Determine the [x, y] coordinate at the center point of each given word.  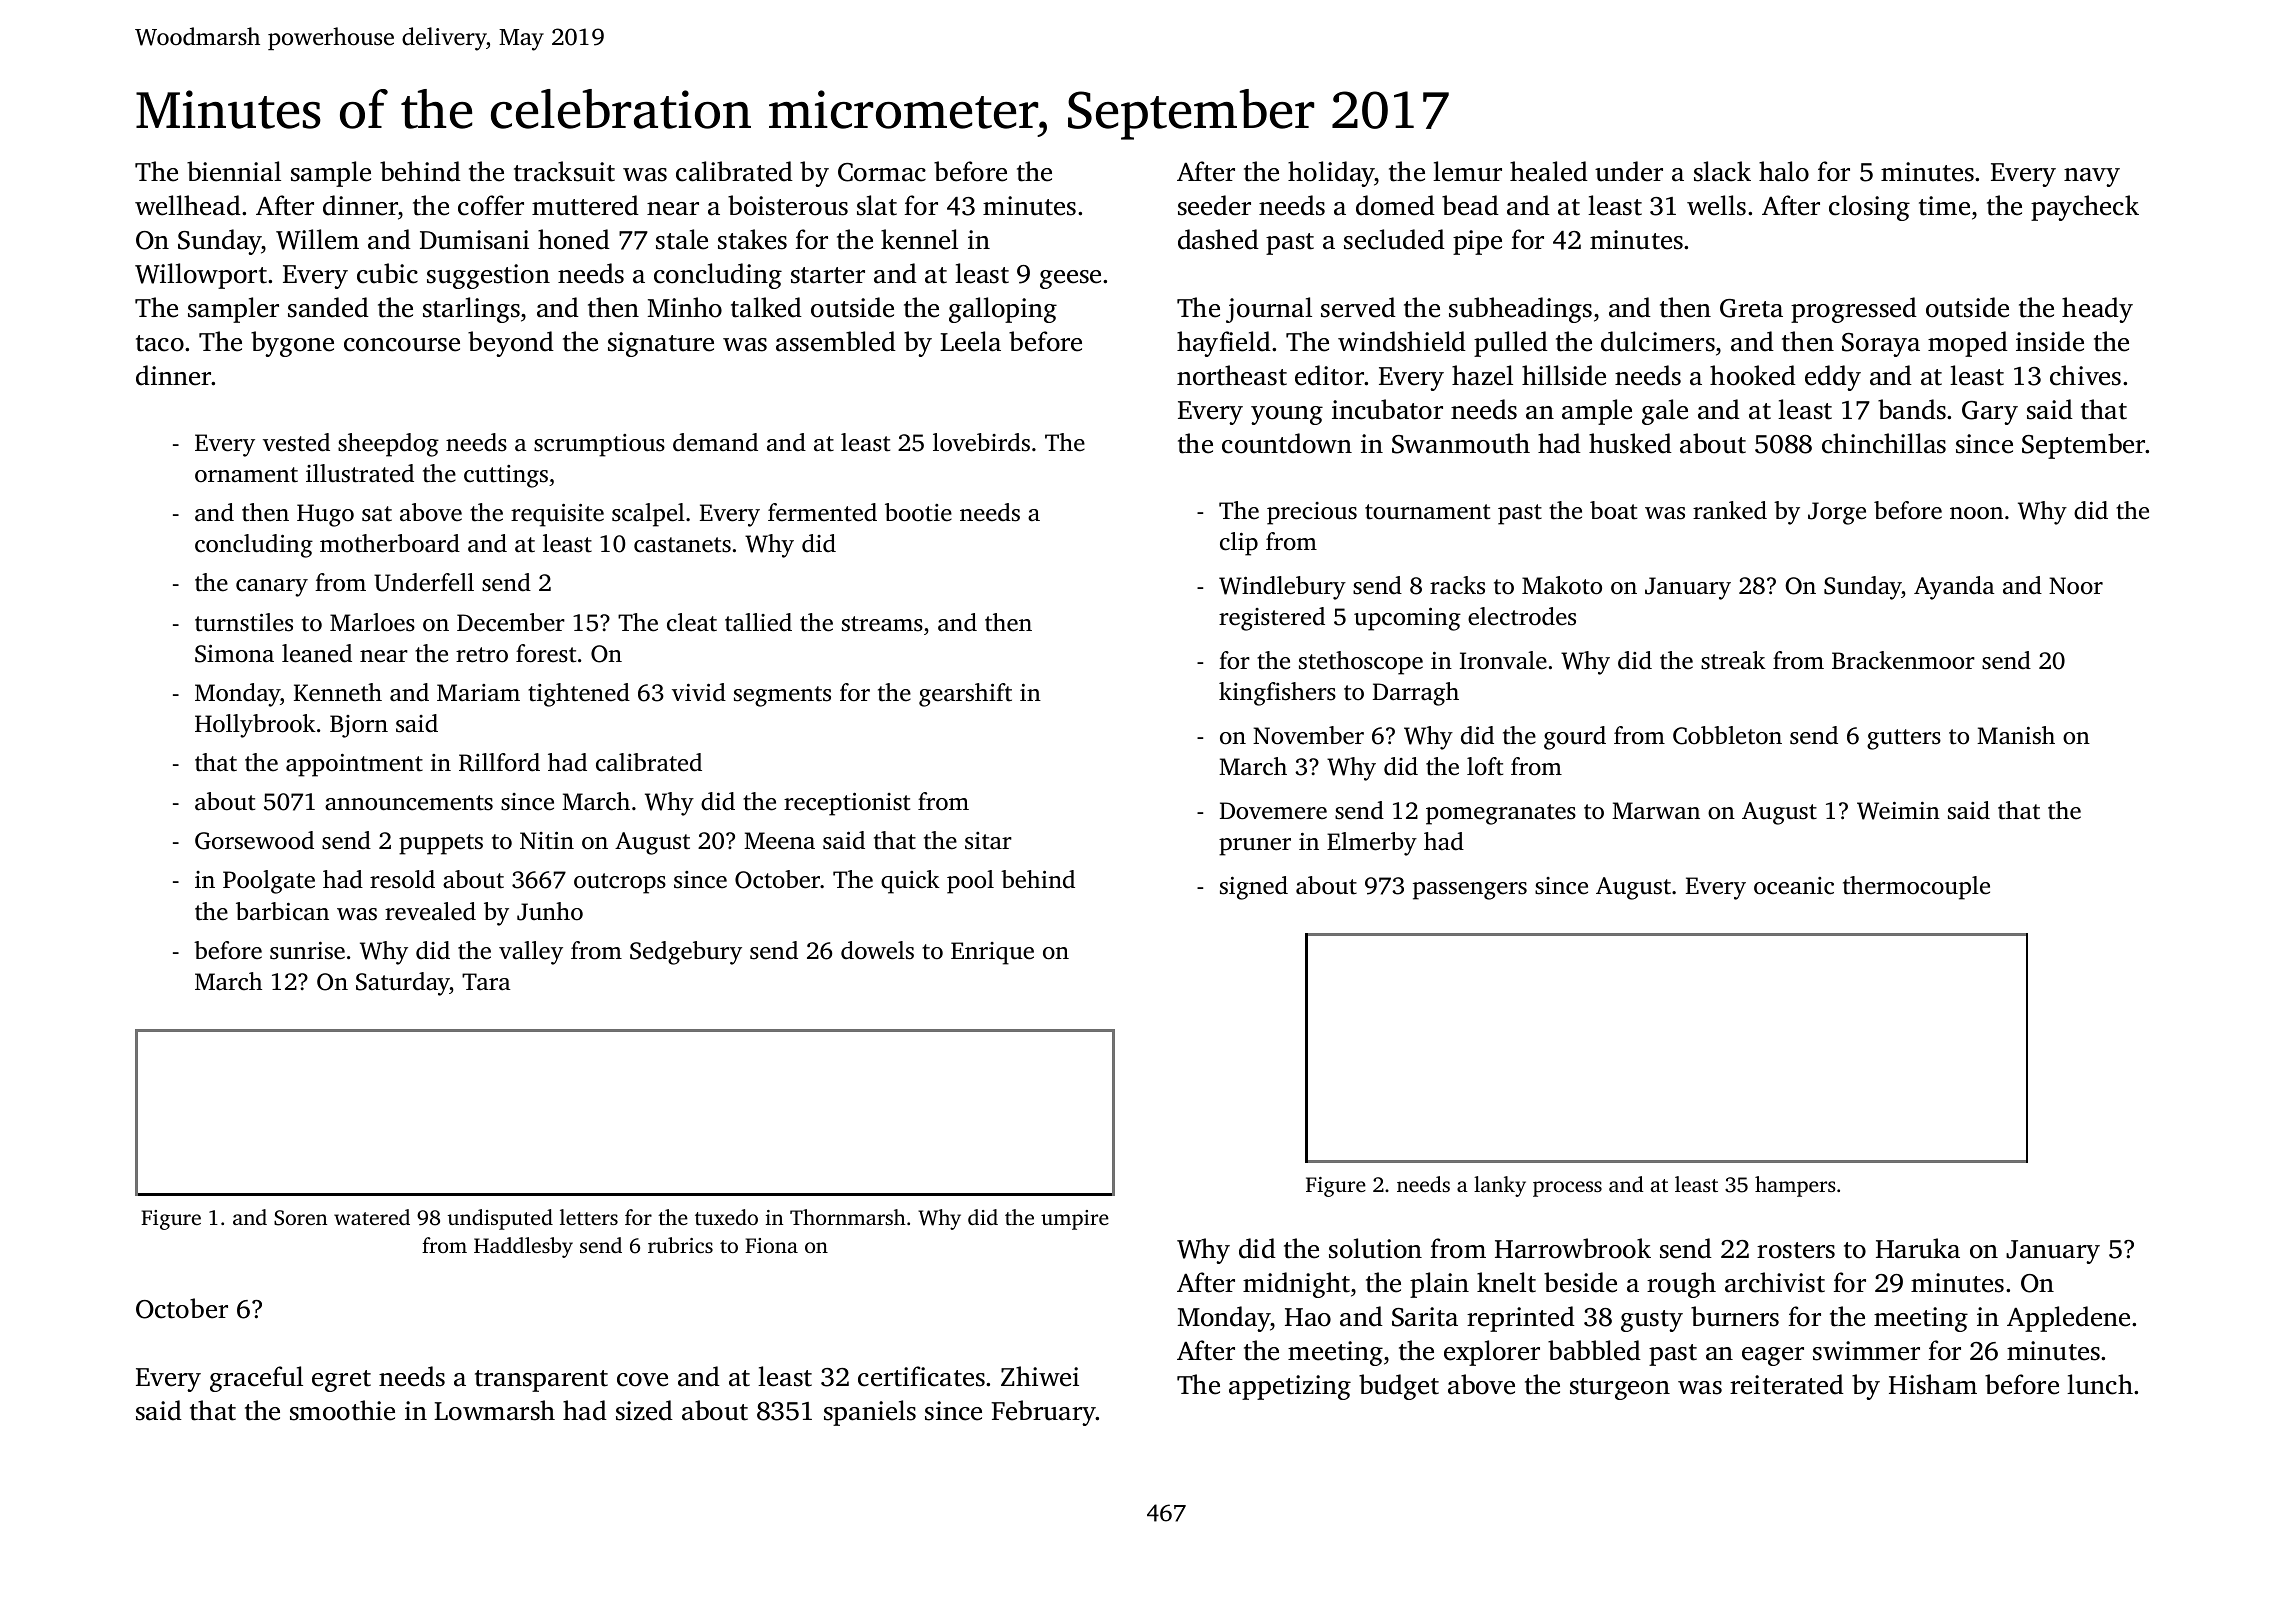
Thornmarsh [848, 1217]
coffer [491, 205]
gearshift [965, 695]
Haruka [1918, 1248]
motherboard [390, 543]
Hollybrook [255, 726]
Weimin [1898, 811]
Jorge [1837, 513]
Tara [486, 982]
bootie [918, 512]
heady [2097, 310]
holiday [1331, 174]
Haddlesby [523, 1247]
